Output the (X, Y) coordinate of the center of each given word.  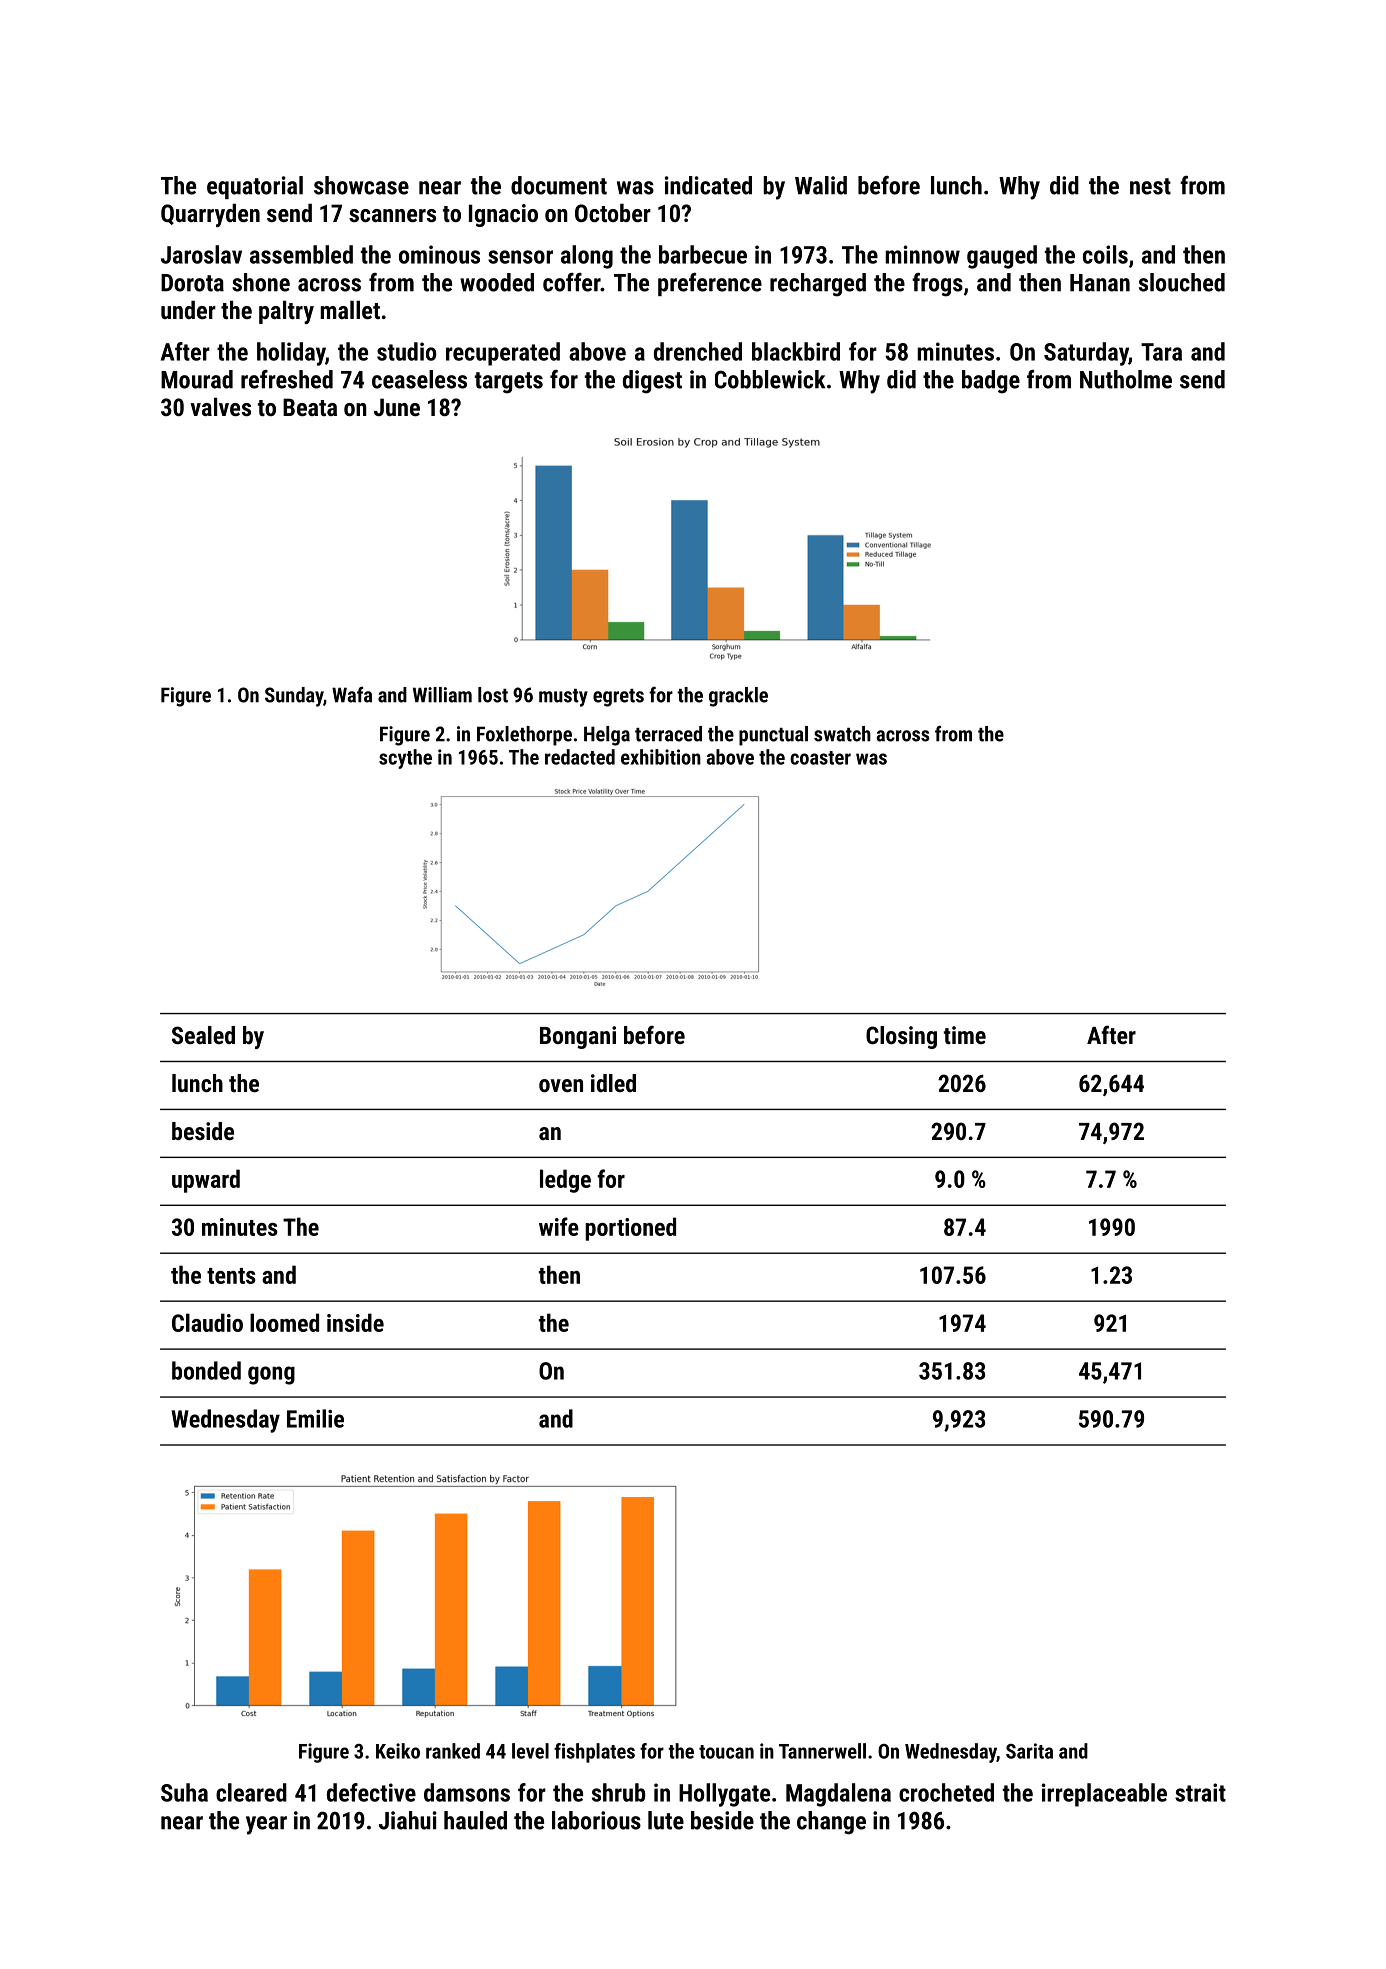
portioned (630, 1229)
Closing (901, 1037)
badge (991, 382)
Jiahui (408, 1820)
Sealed (203, 1035)
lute (666, 1820)
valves (220, 407)
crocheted (946, 1792)
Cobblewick (770, 379)
